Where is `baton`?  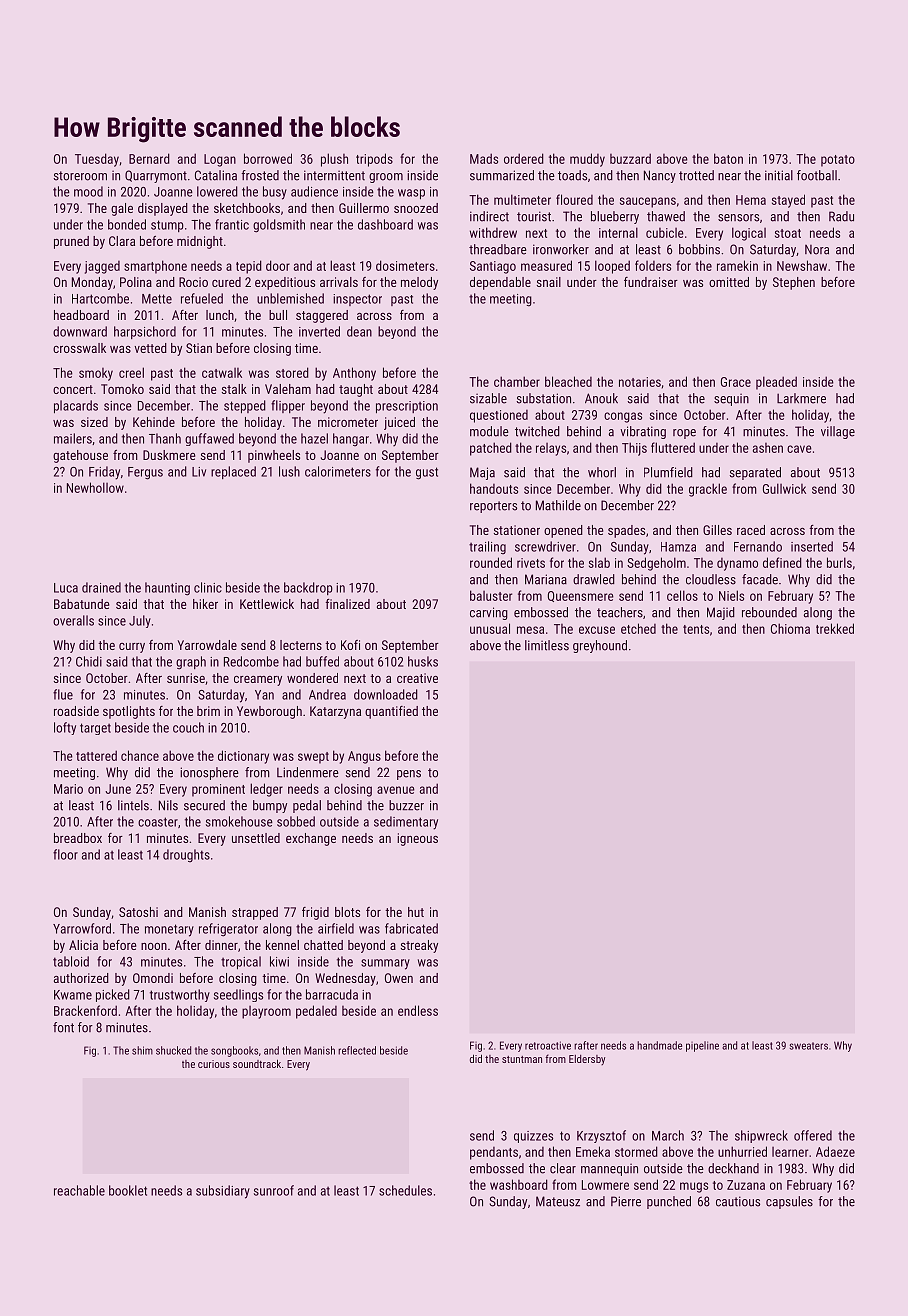 baton is located at coordinates (728, 158).
